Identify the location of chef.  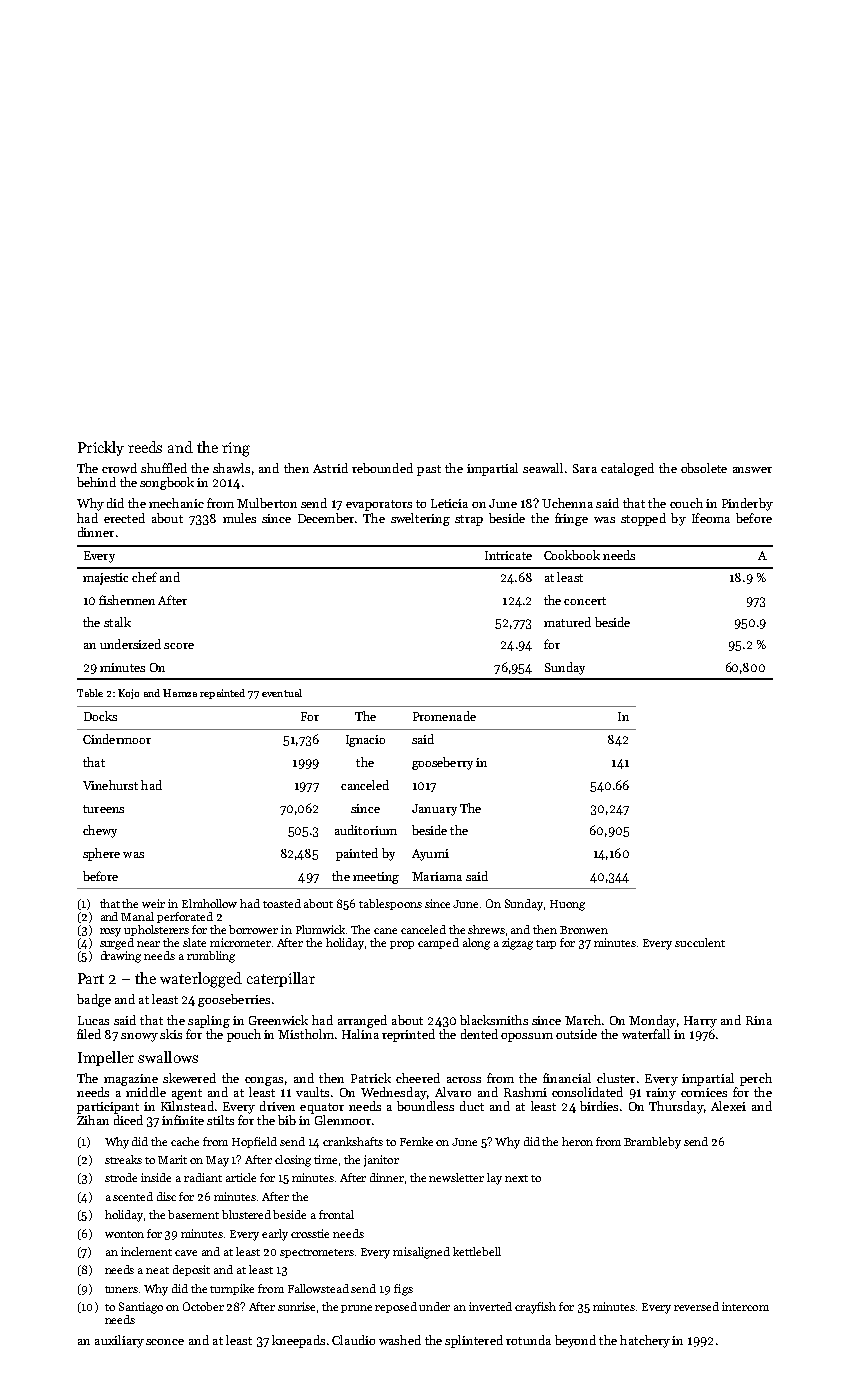
(144, 577).
